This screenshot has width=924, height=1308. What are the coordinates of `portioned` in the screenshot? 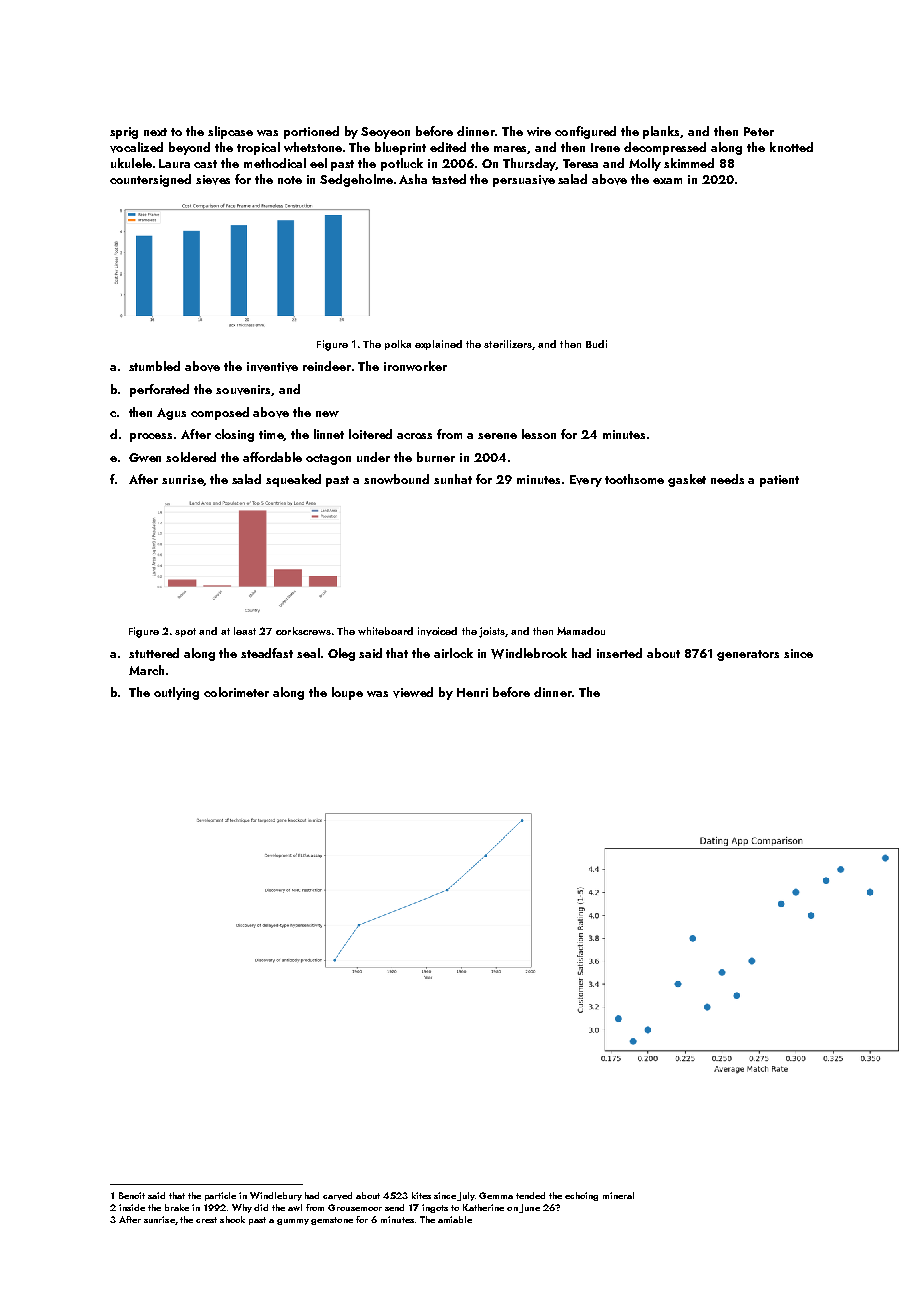 It's located at (311, 132).
